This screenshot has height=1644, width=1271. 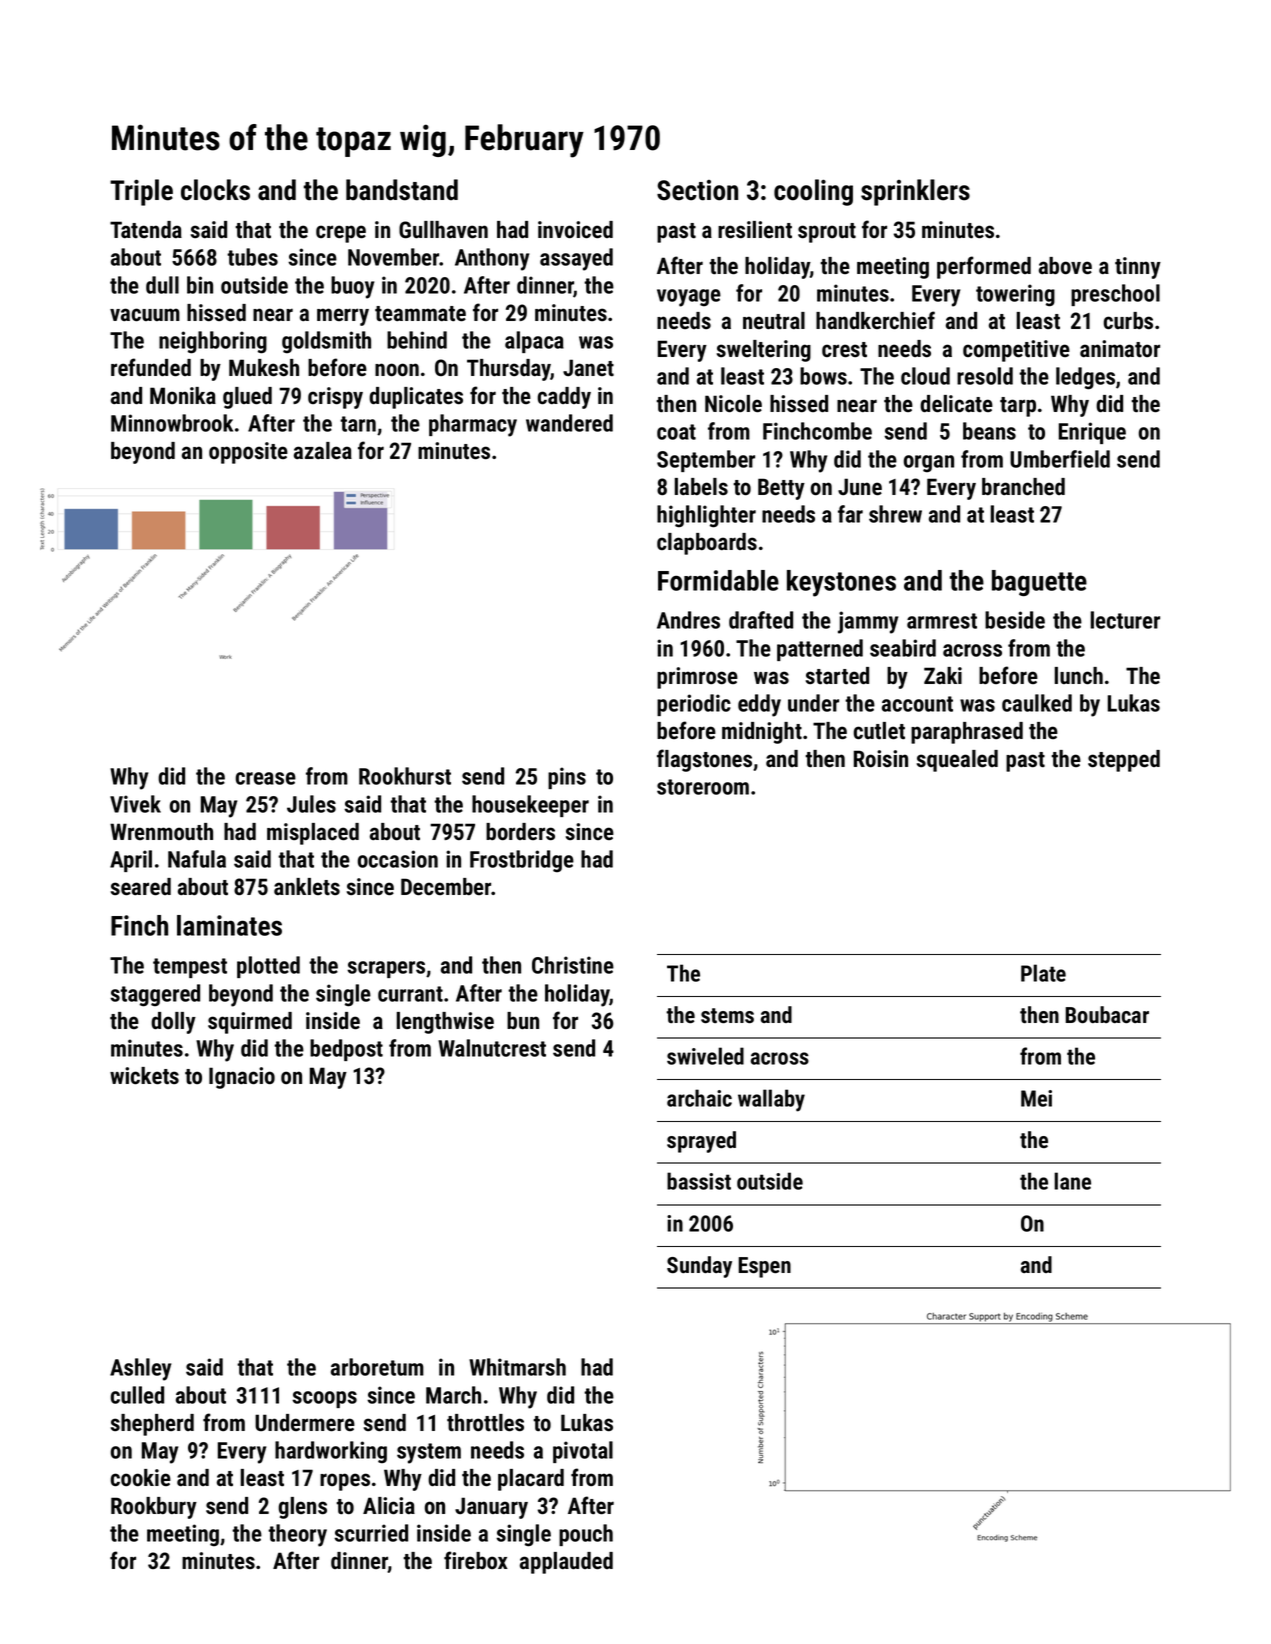 I want to click on keystones, so click(x=841, y=583).
